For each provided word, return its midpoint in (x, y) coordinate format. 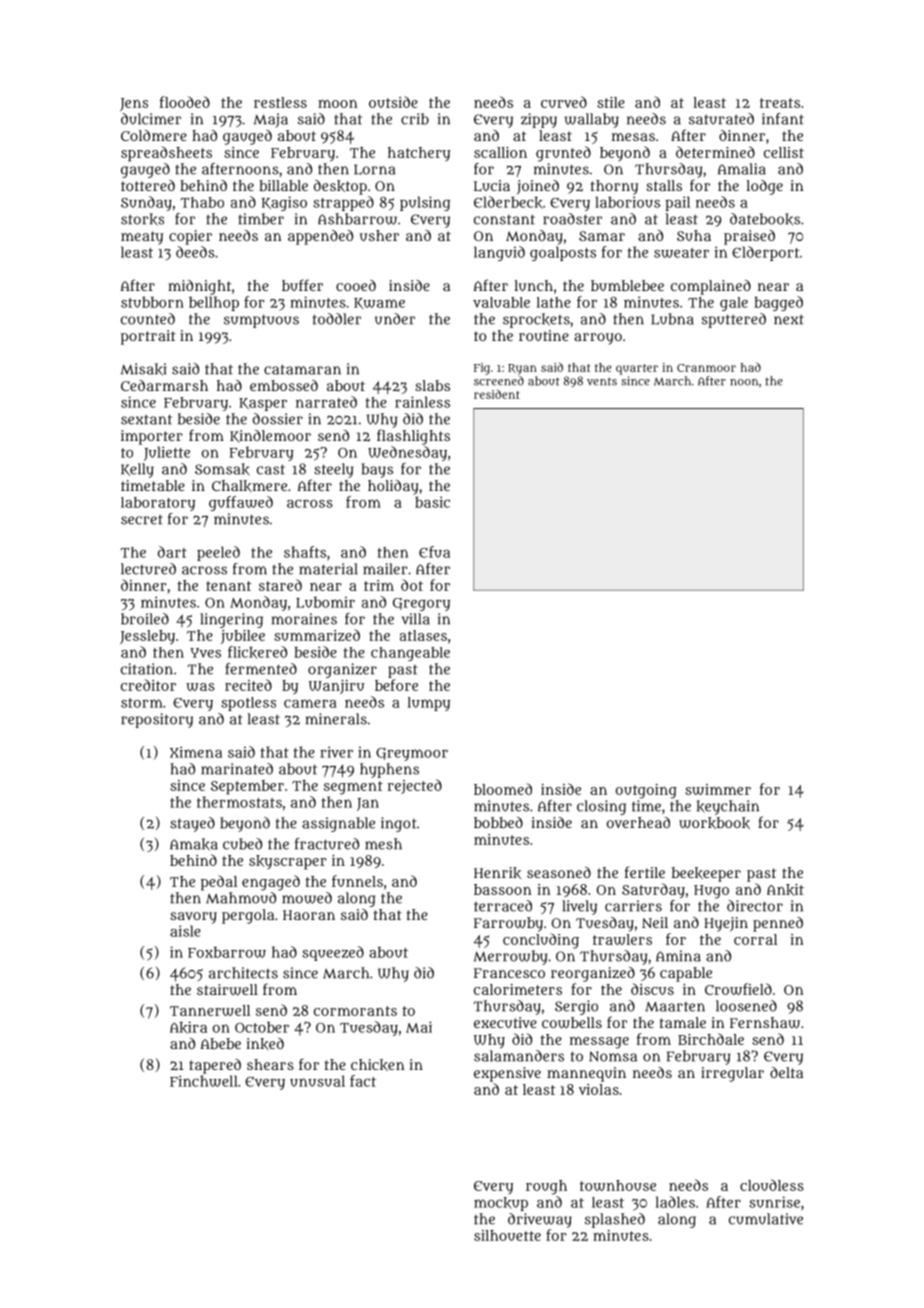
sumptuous (261, 321)
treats (780, 103)
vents (602, 381)
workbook (714, 823)
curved (564, 102)
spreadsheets (166, 154)
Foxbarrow (227, 952)
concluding (541, 941)
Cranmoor (706, 368)
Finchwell (204, 1081)
